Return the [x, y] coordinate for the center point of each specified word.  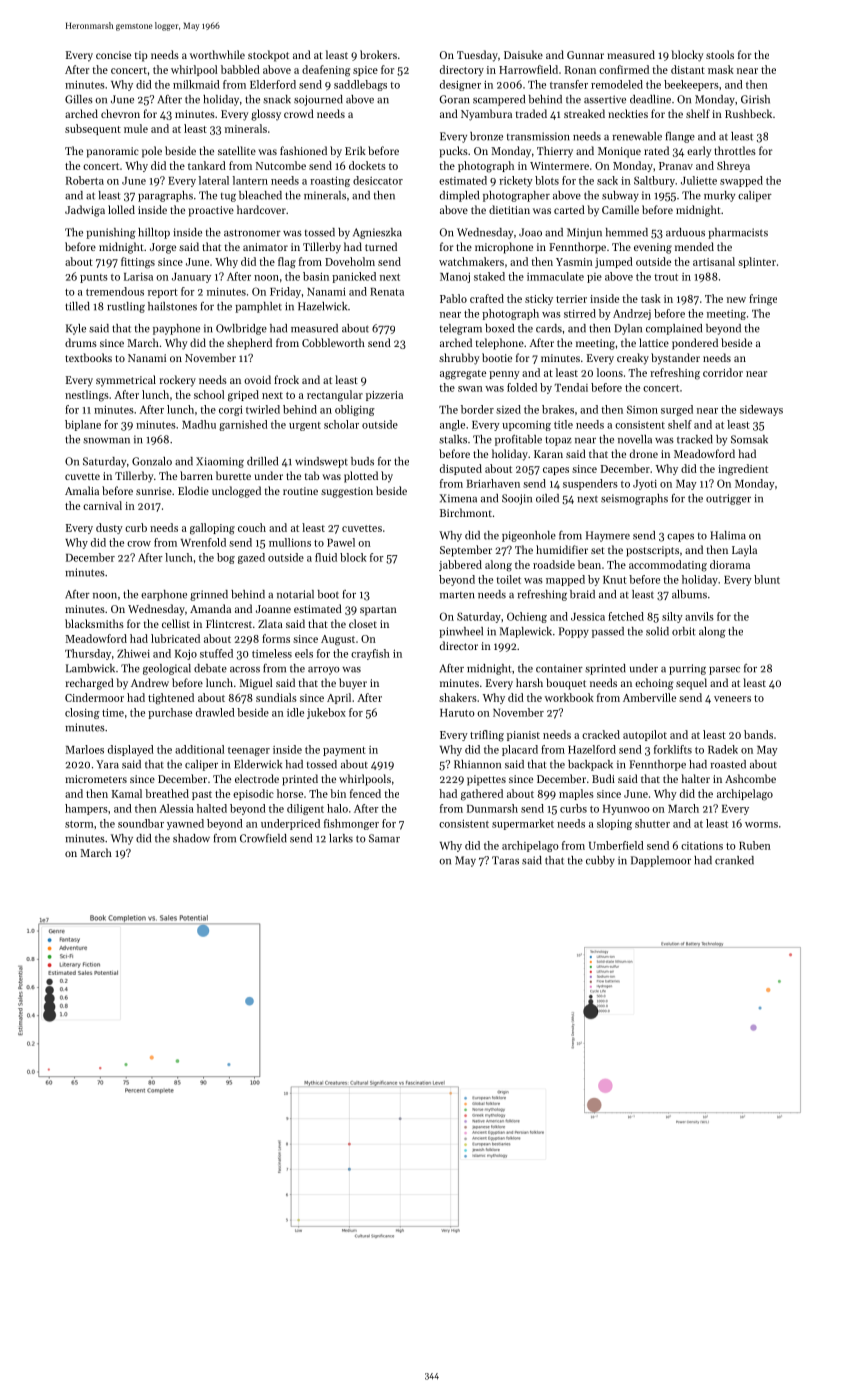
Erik [355, 150]
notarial [295, 594]
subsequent [93, 129]
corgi [231, 411]
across [245, 670]
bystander [675, 359]
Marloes [85, 749]
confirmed [624, 69]
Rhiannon [477, 764]
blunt [767, 579]
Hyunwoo [626, 810]
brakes [558, 409]
